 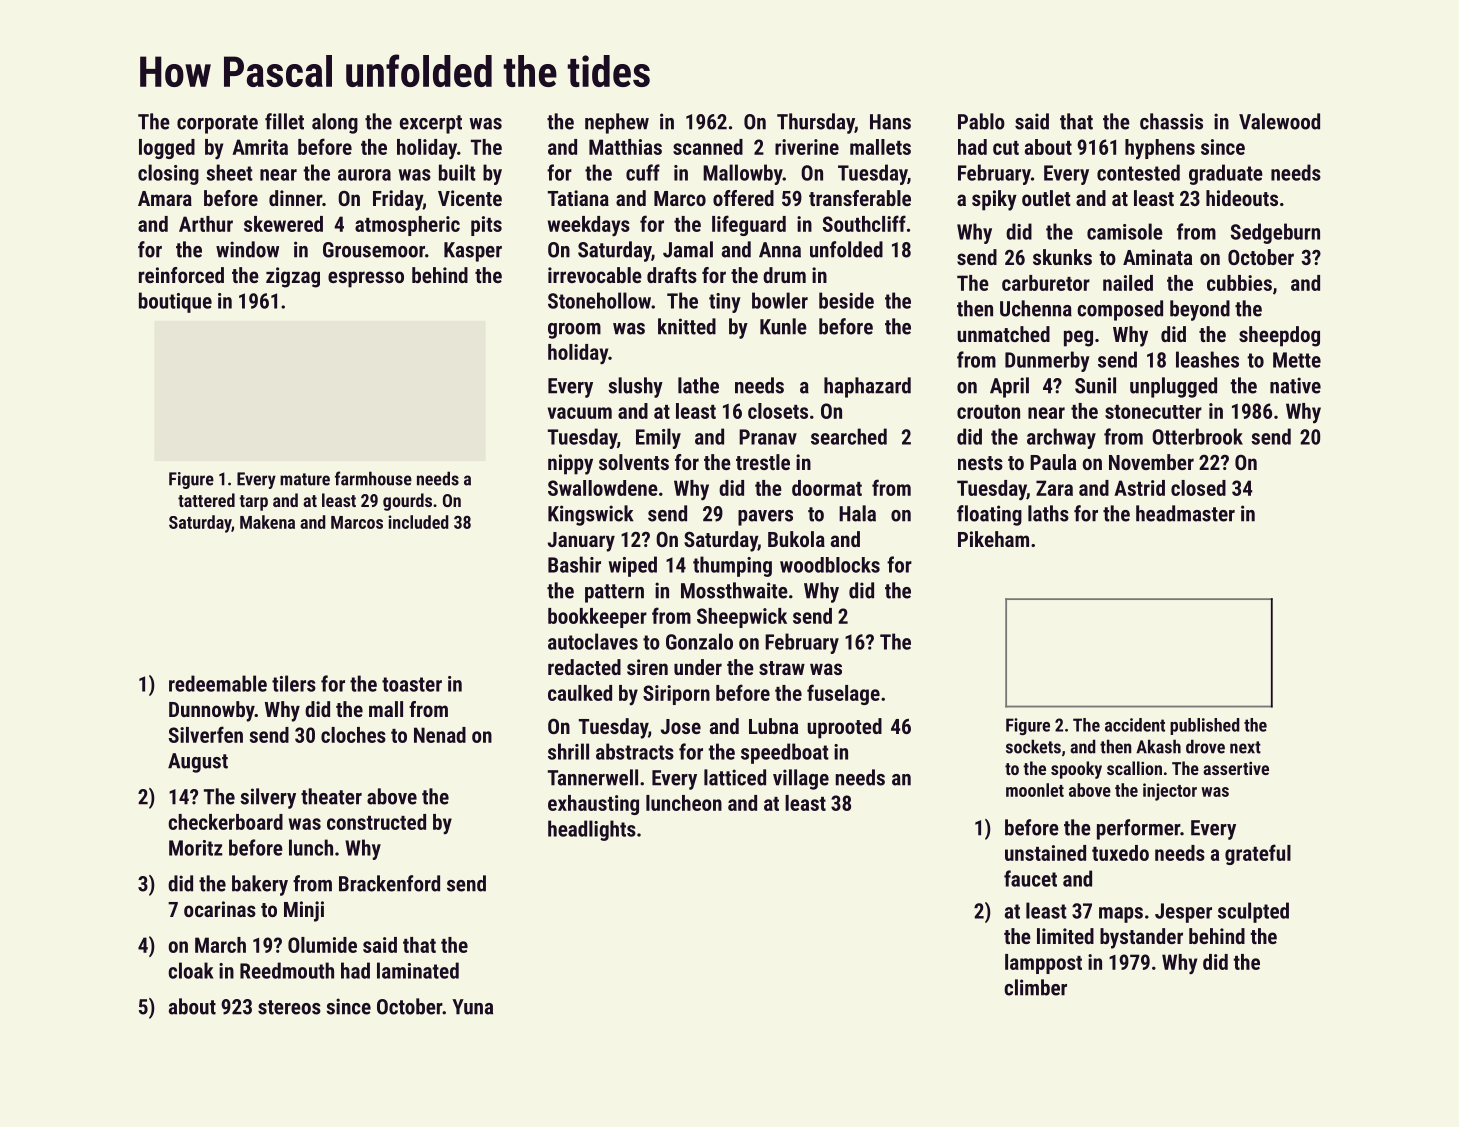 What do you see at coordinates (229, 172) in the image?
I see `sheet` at bounding box center [229, 172].
